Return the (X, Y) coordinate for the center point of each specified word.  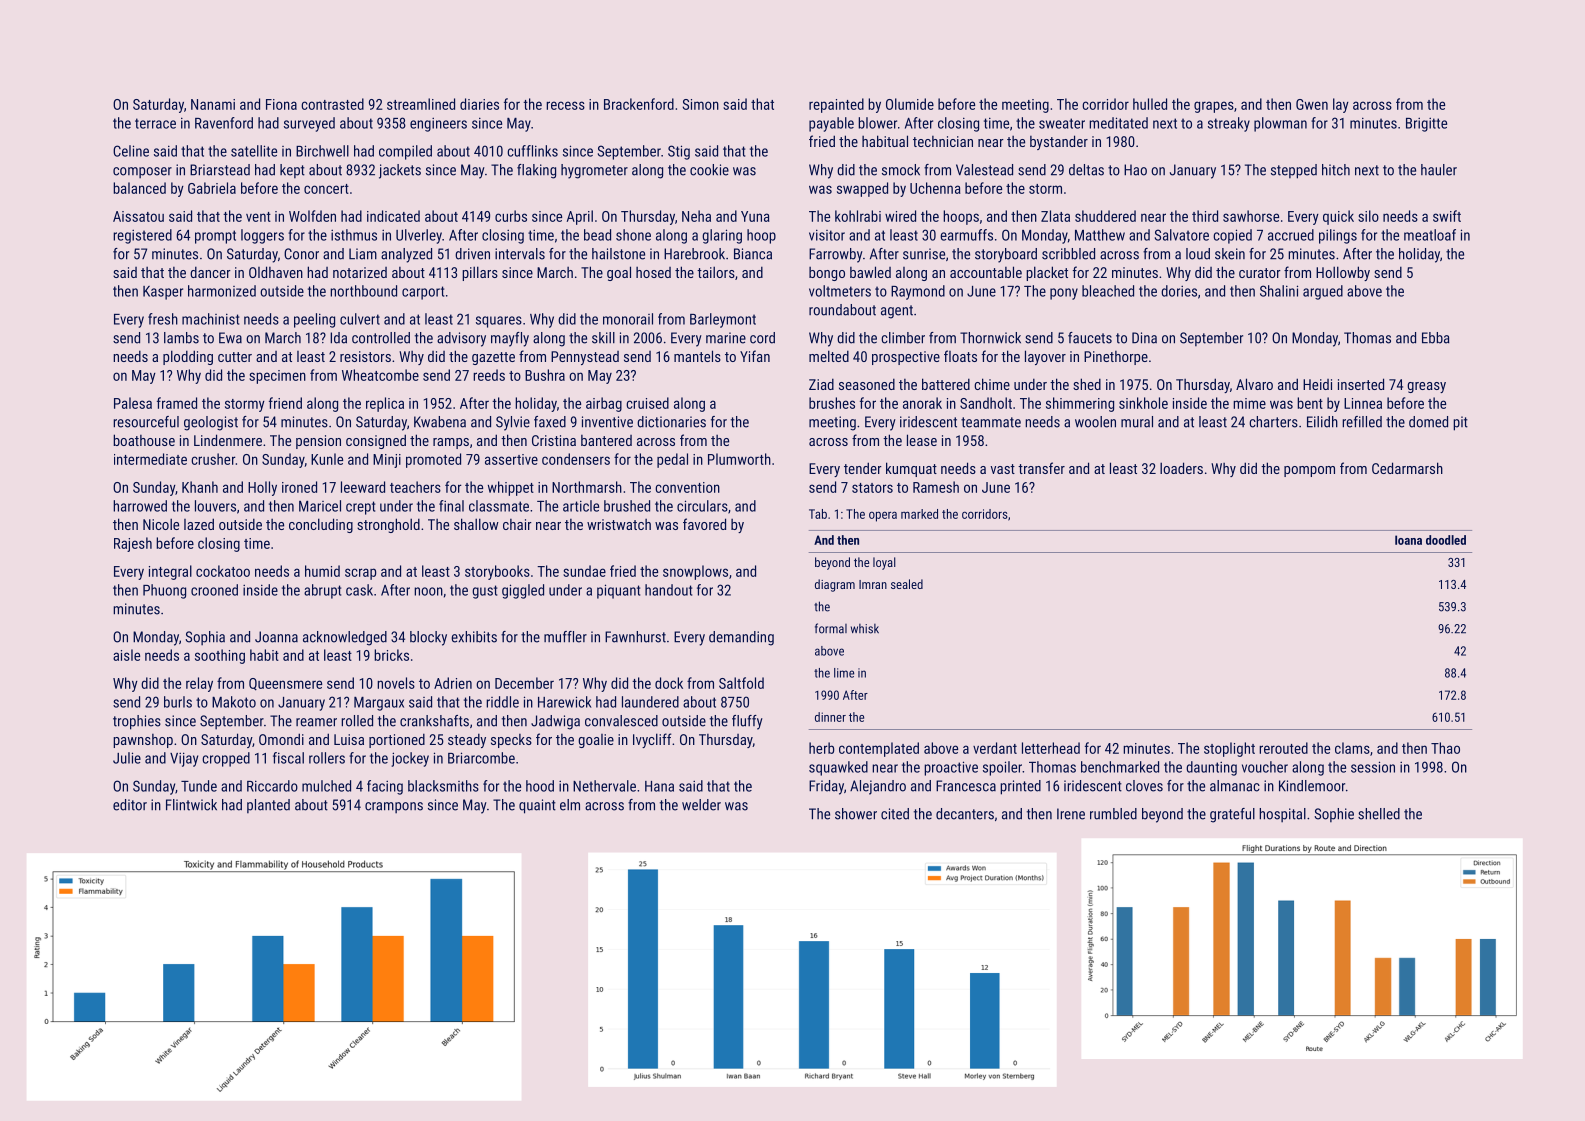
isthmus (354, 235)
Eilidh (1322, 422)
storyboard (1006, 255)
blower (877, 123)
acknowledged (345, 638)
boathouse (144, 440)
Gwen (1312, 104)
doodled (1446, 540)
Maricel (320, 506)
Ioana (1408, 540)
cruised (647, 403)
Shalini (1279, 291)
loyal (884, 563)
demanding (741, 638)
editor (130, 805)
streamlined (421, 104)
